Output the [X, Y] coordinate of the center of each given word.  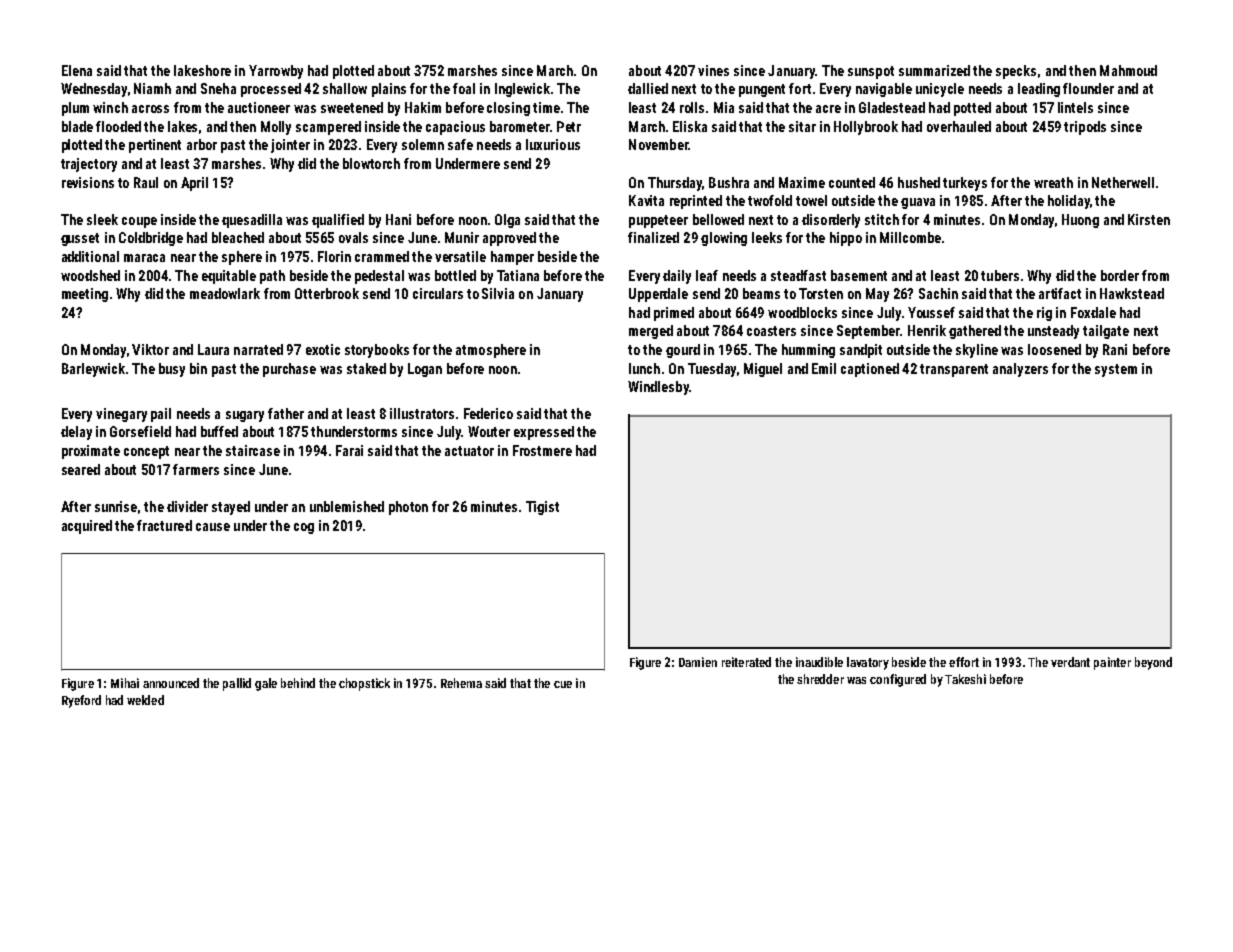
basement [859, 275]
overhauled [959, 126]
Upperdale [658, 295]
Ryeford [81, 701]
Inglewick [522, 90]
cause [213, 527]
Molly [276, 128]
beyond [1153, 663]
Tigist [542, 508]
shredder [820, 679]
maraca [144, 258]
